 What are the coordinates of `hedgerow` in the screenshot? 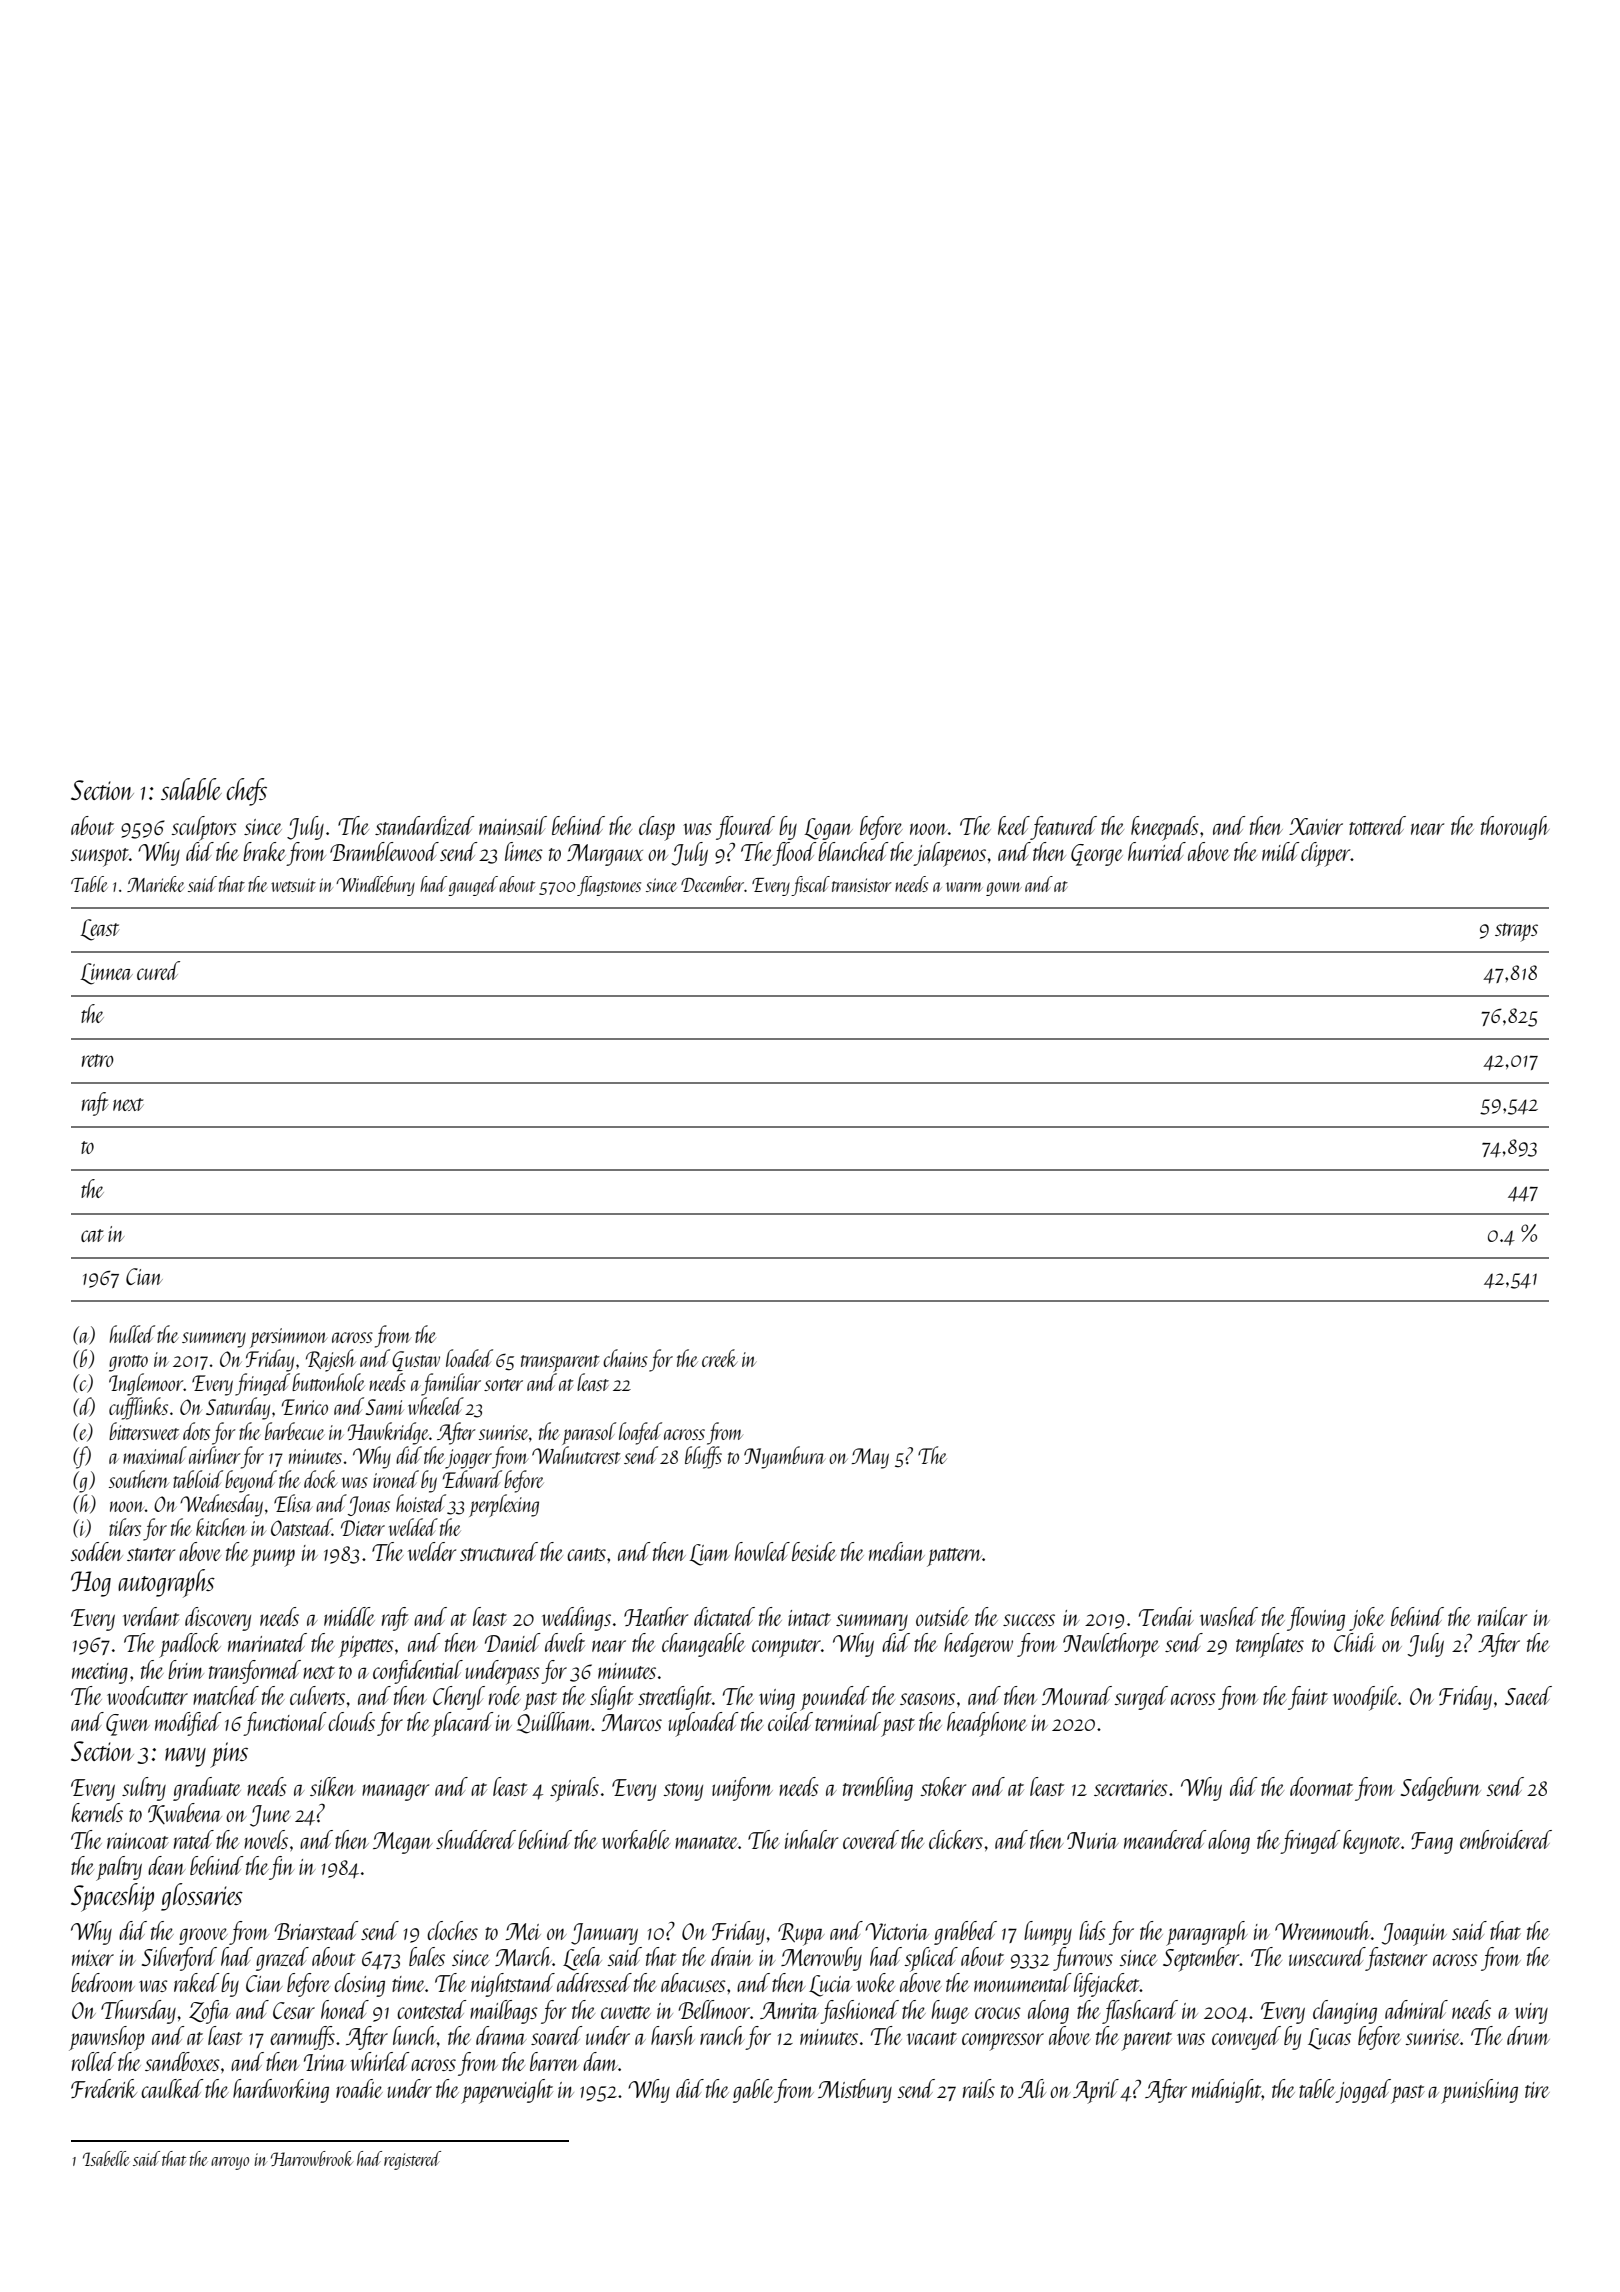 It's located at (978, 1645).
